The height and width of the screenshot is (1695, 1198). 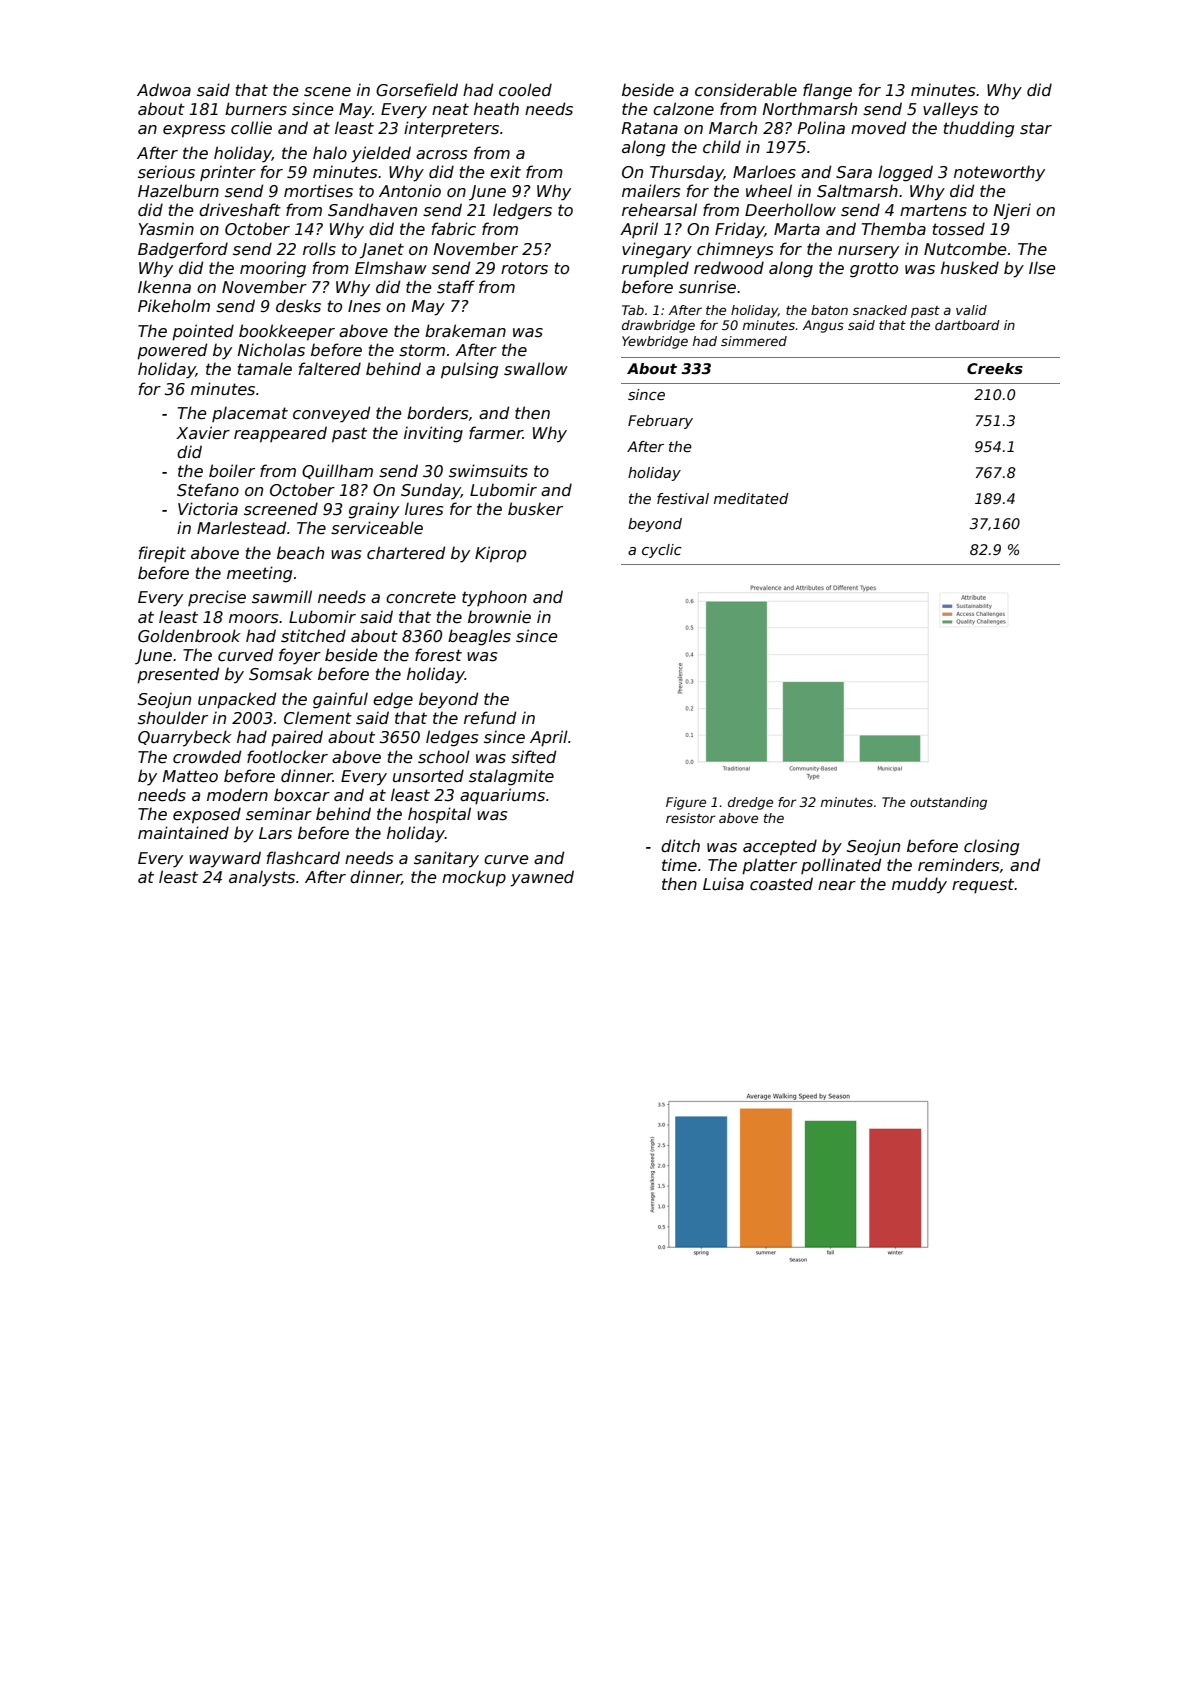 What do you see at coordinates (391, 268) in the screenshot?
I see `Elmshaw` at bounding box center [391, 268].
